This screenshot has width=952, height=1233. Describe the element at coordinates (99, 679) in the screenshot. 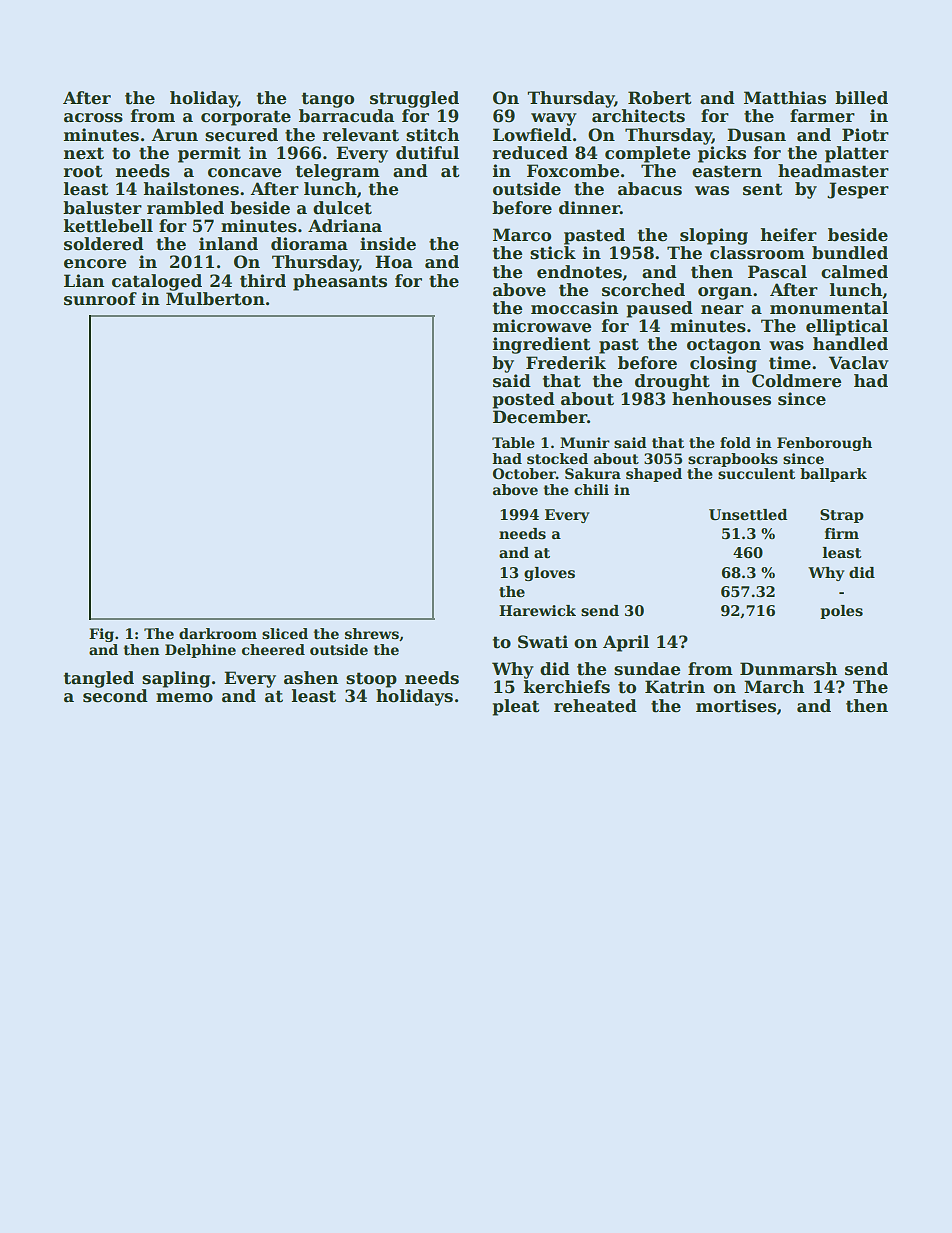

I see `tangled` at that location.
